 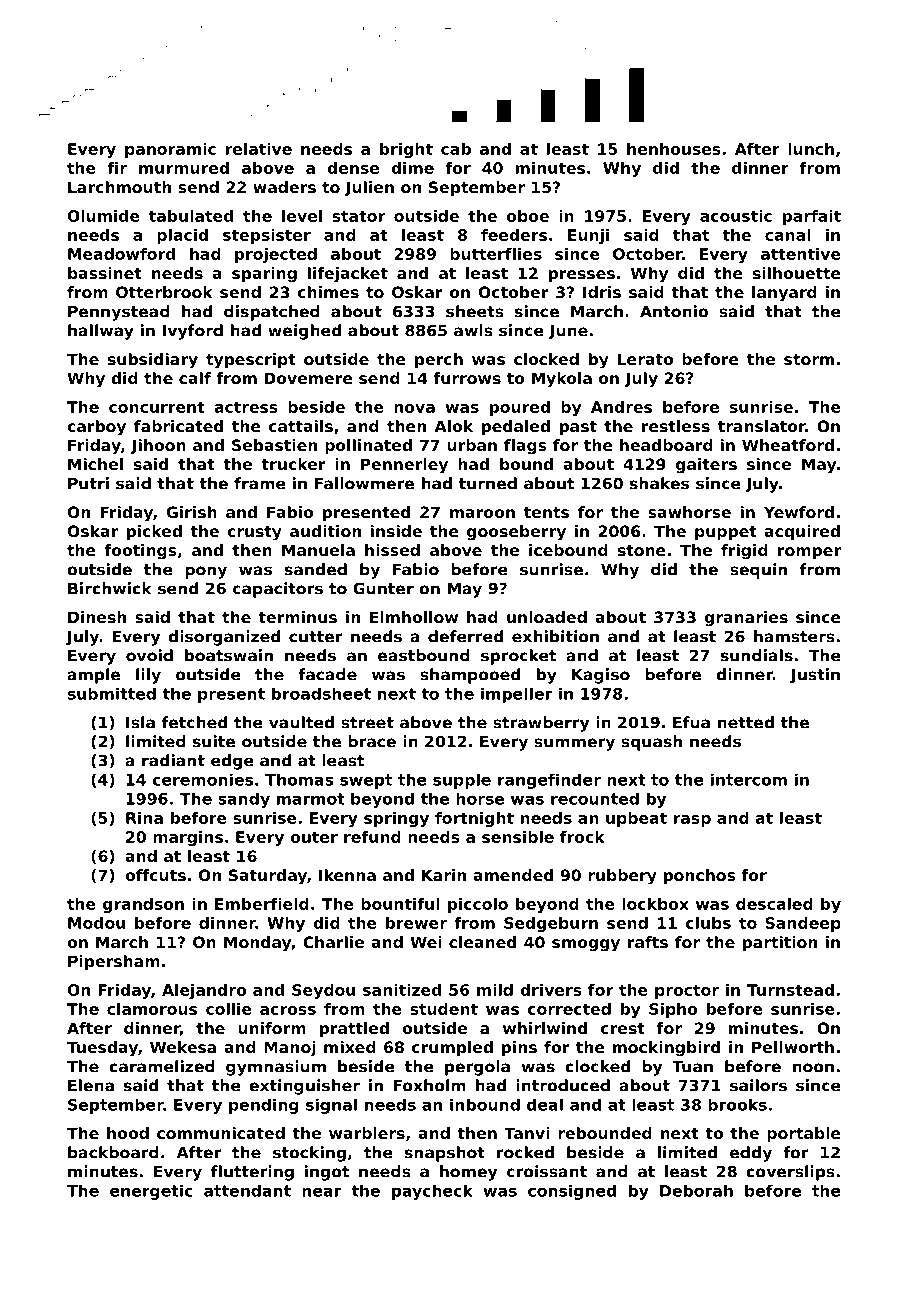 What do you see at coordinates (751, 1154) in the page?
I see `eddy` at bounding box center [751, 1154].
